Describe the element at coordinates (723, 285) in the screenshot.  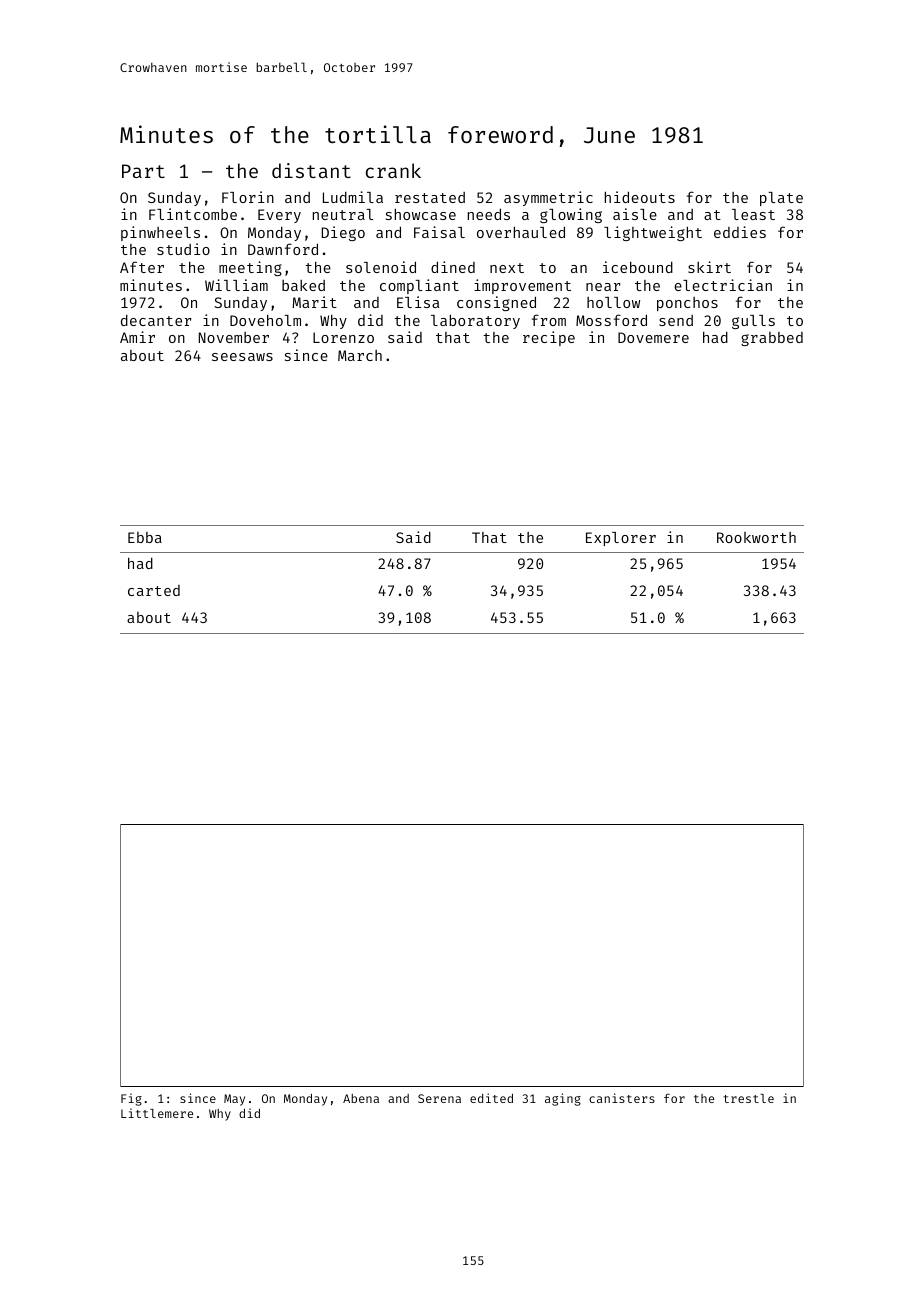
I see `electrician` at that location.
